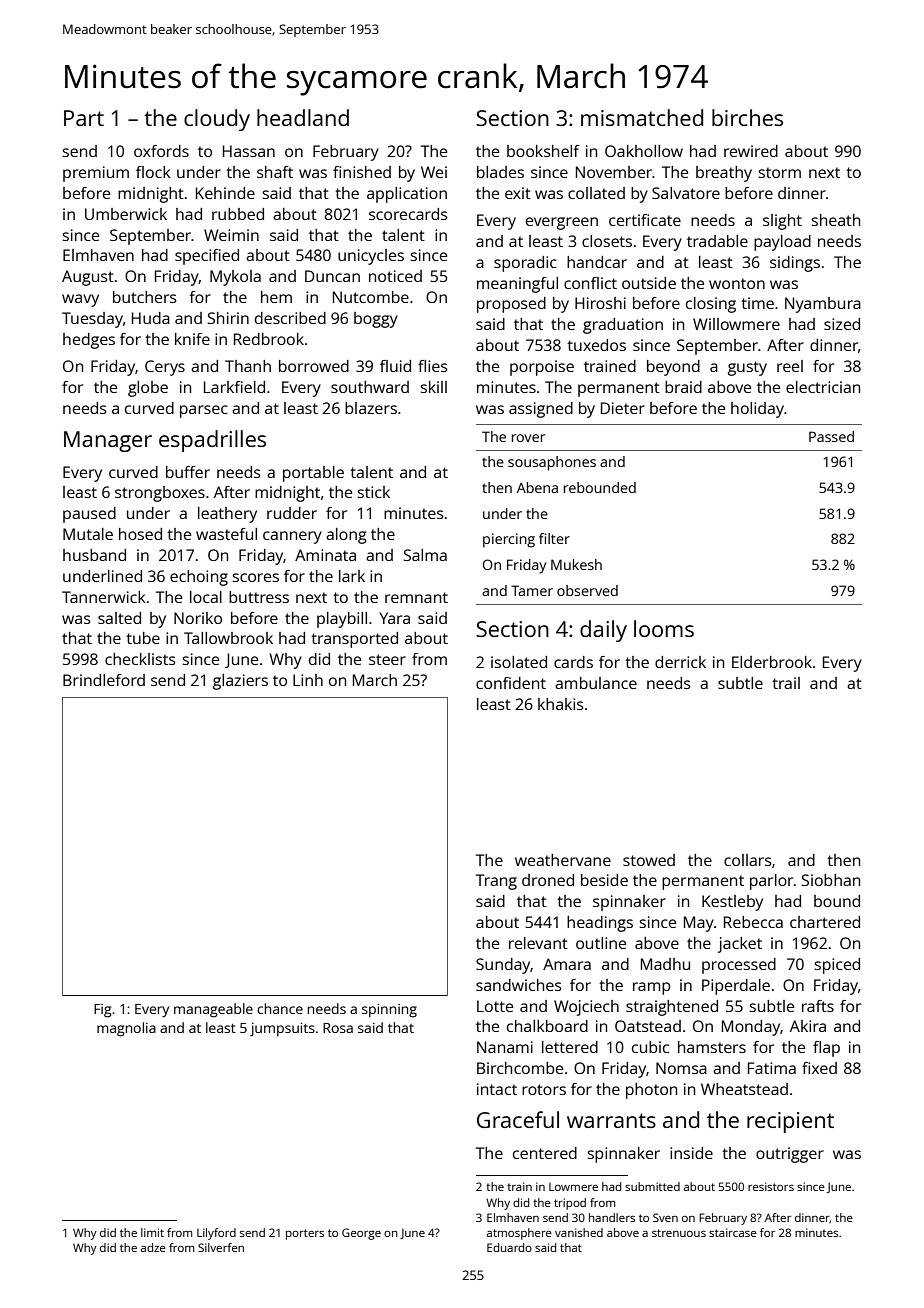 This page has width=924, height=1308. Describe the element at coordinates (509, 1247) in the page. I see `Eduardo` at that location.
